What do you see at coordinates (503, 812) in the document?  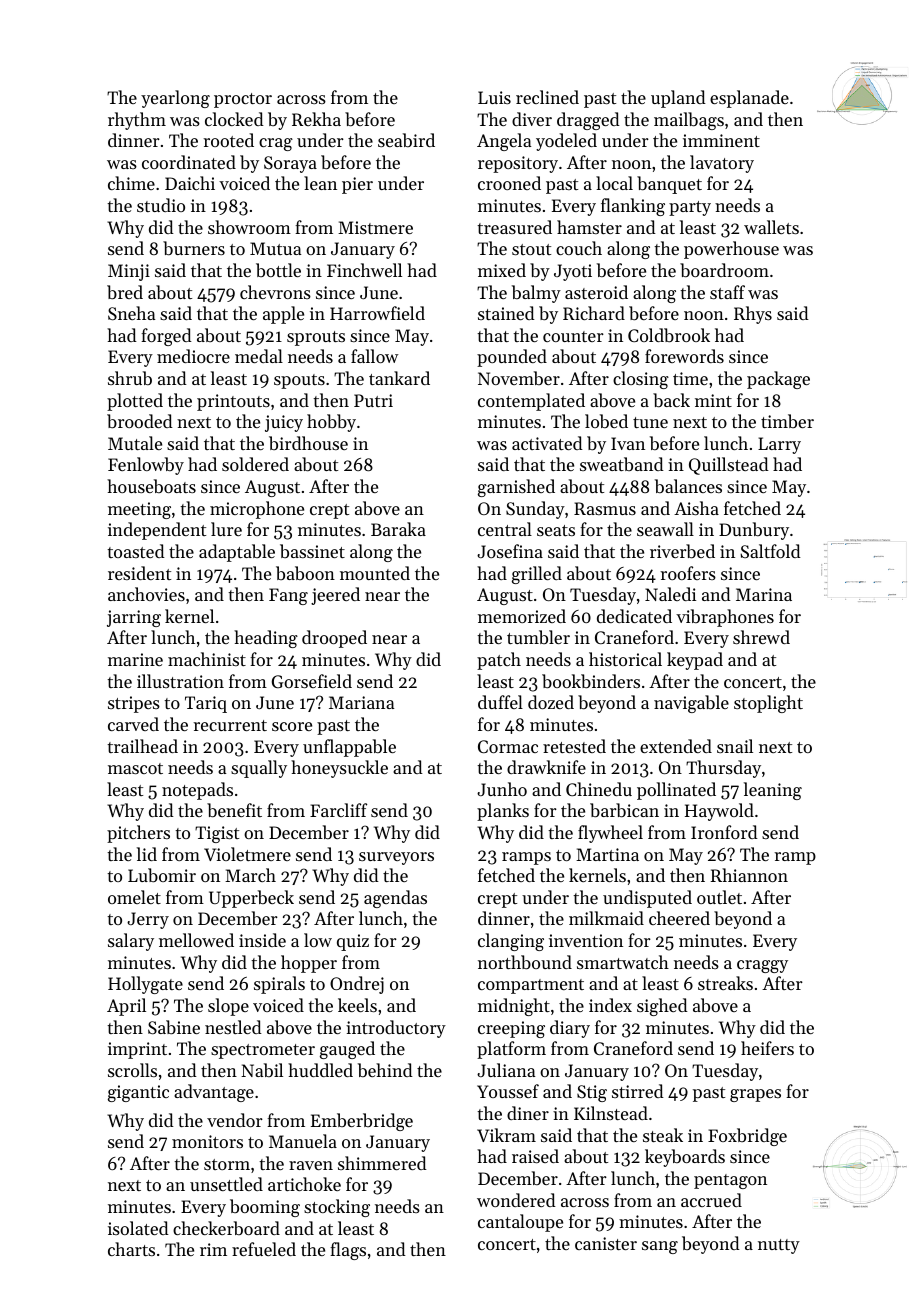 I see `planks` at bounding box center [503, 812].
